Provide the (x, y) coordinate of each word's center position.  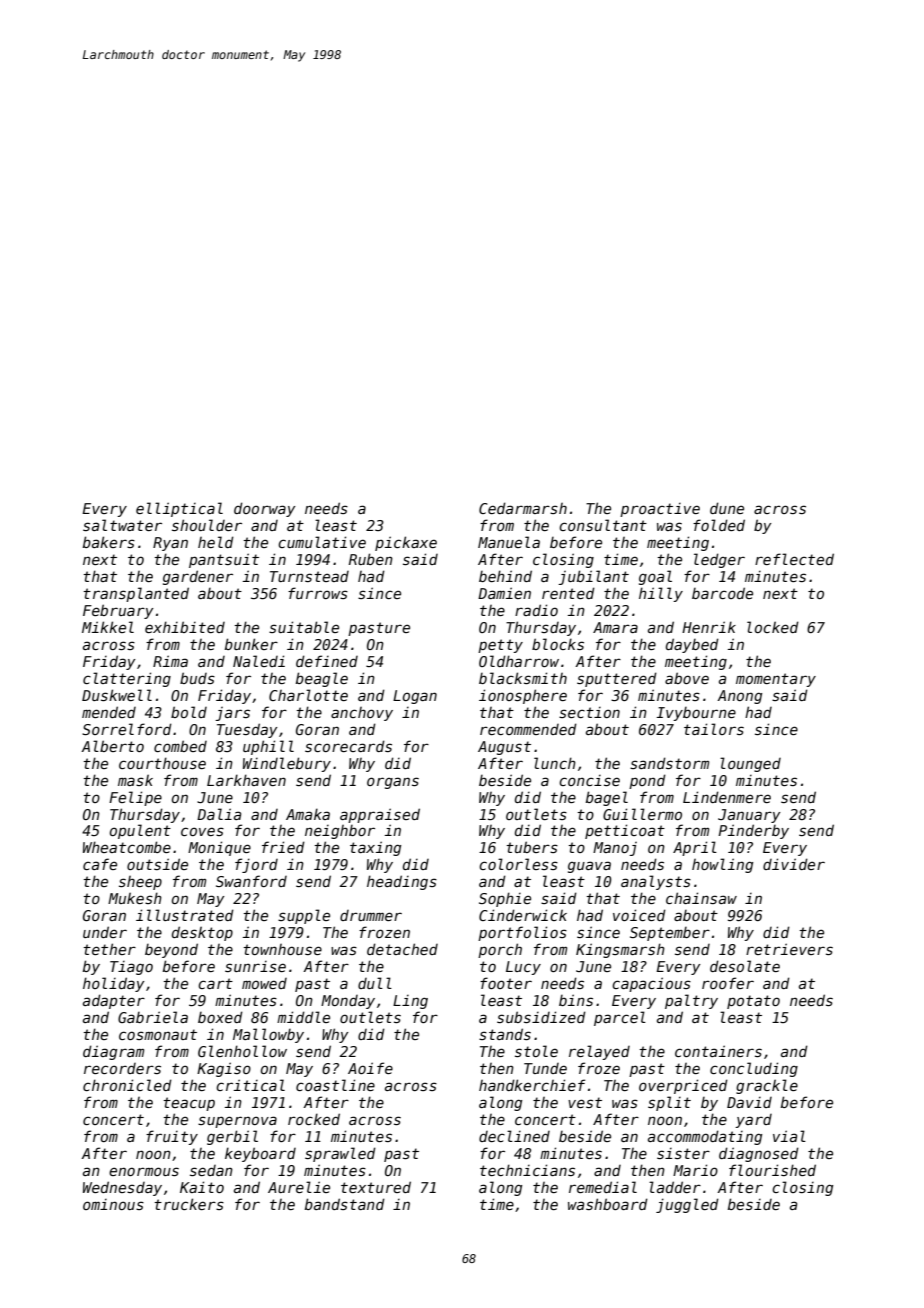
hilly (661, 594)
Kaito (202, 1187)
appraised (380, 815)
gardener (198, 577)
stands (505, 1034)
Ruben (371, 559)
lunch (555, 763)
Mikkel (108, 627)
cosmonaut (158, 1034)
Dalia (219, 814)
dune (727, 508)
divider (794, 864)
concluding (754, 1069)
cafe (100, 864)
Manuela (509, 542)
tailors (714, 729)
